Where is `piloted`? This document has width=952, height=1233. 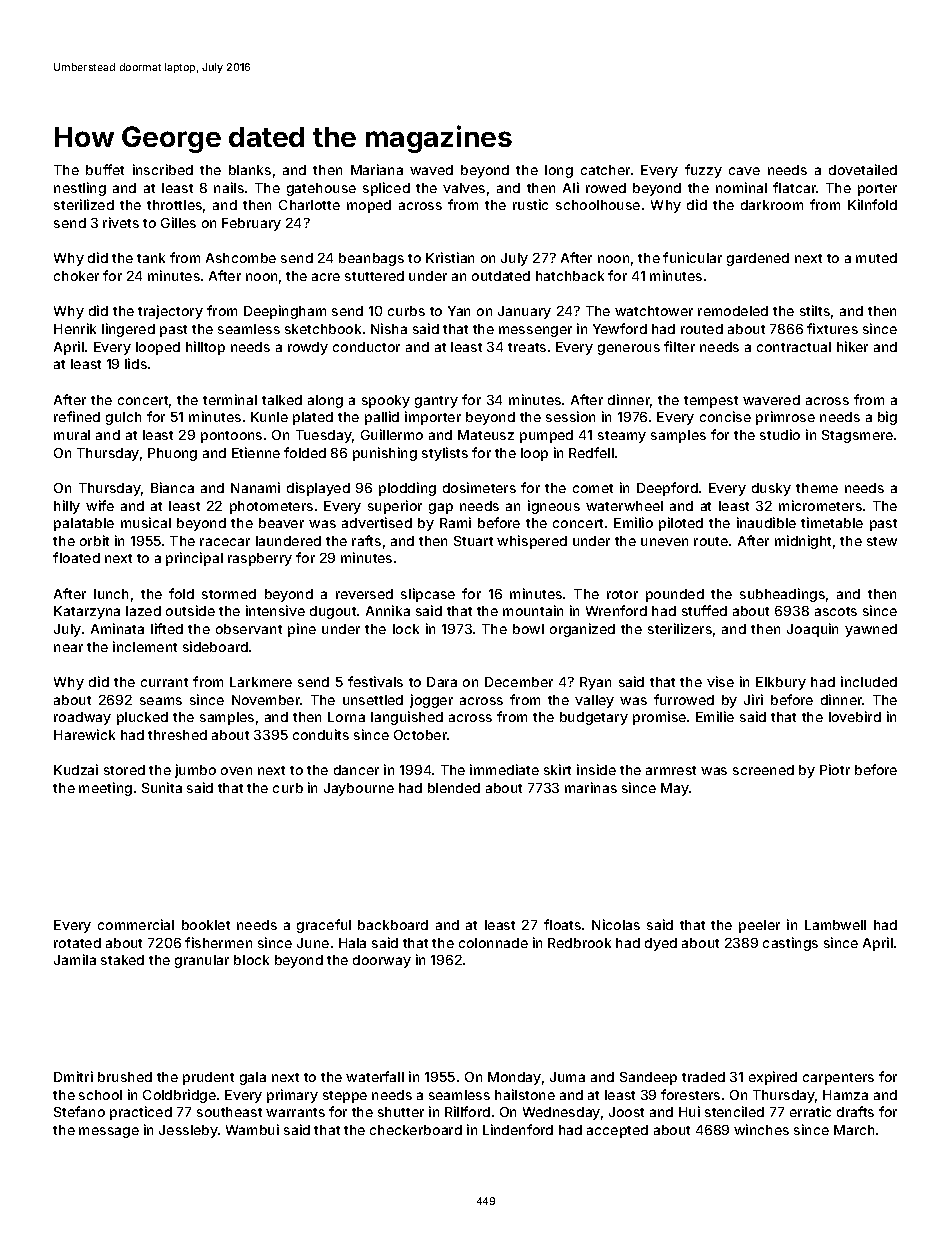 piloted is located at coordinates (681, 524).
